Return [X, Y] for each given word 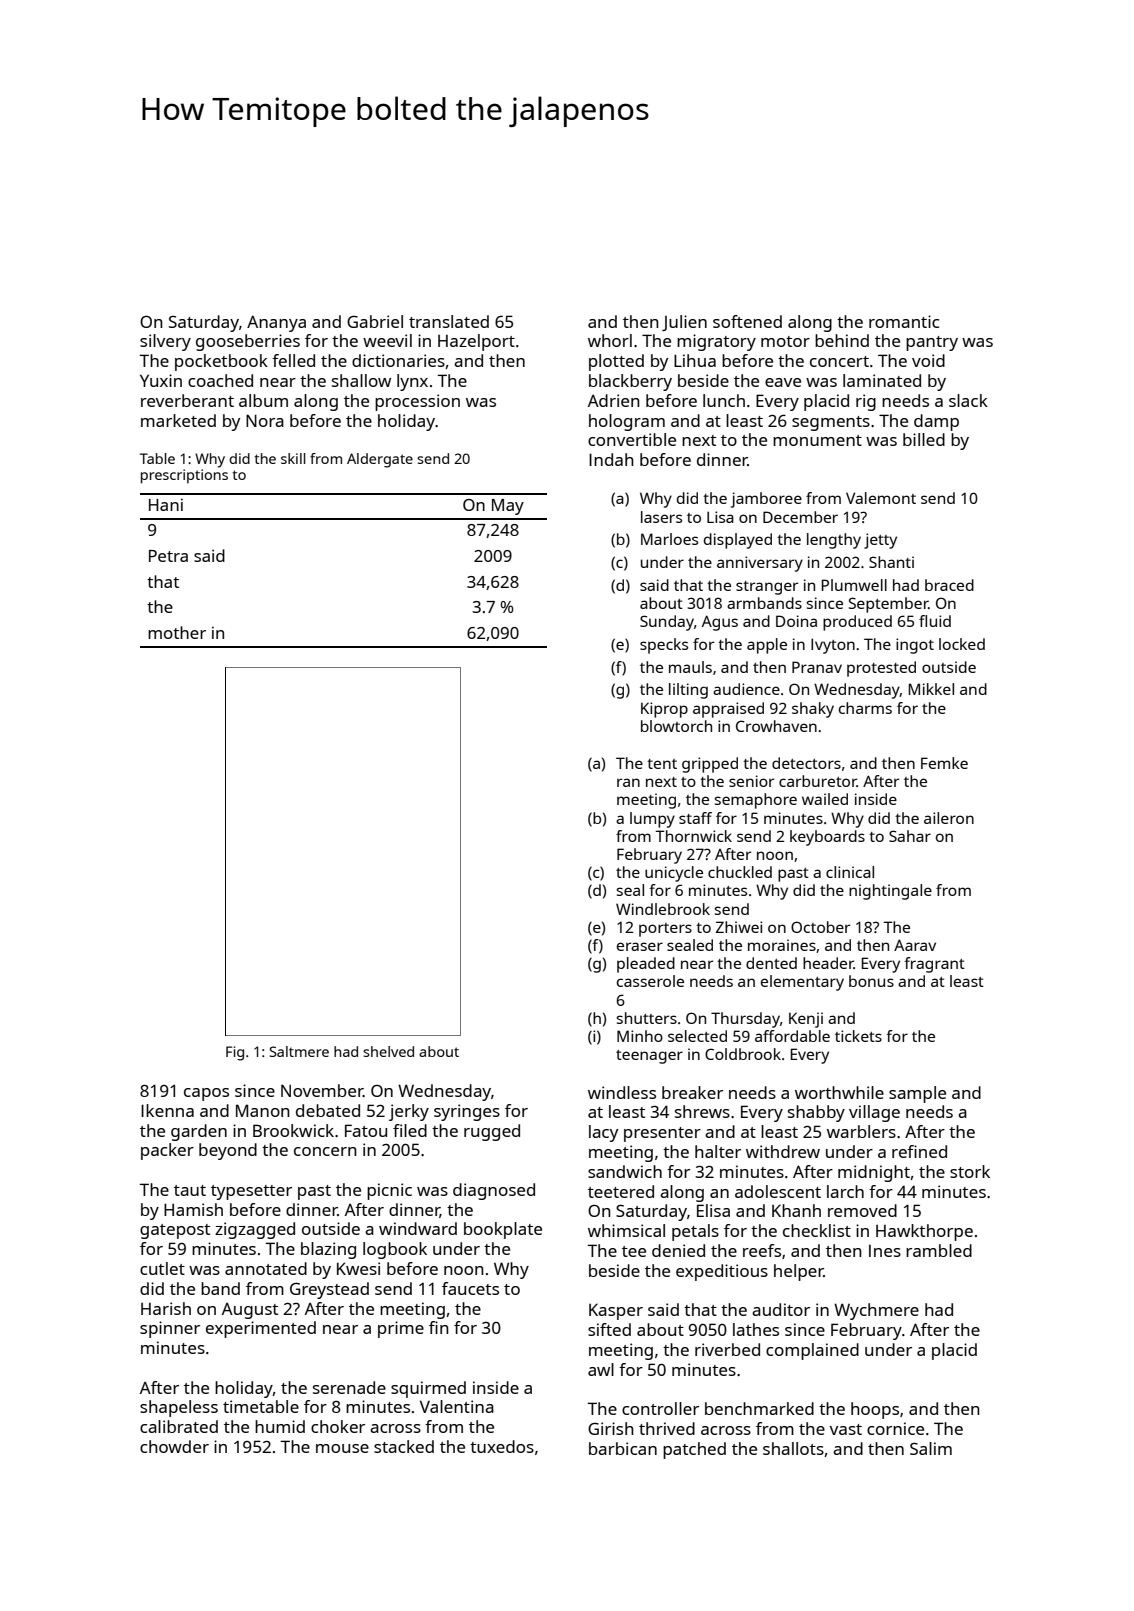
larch [845, 1191]
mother [177, 632]
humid [280, 1426]
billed [924, 439]
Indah [611, 459]
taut [190, 1190]
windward [418, 1228]
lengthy [834, 541]
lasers [661, 517]
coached [220, 380]
